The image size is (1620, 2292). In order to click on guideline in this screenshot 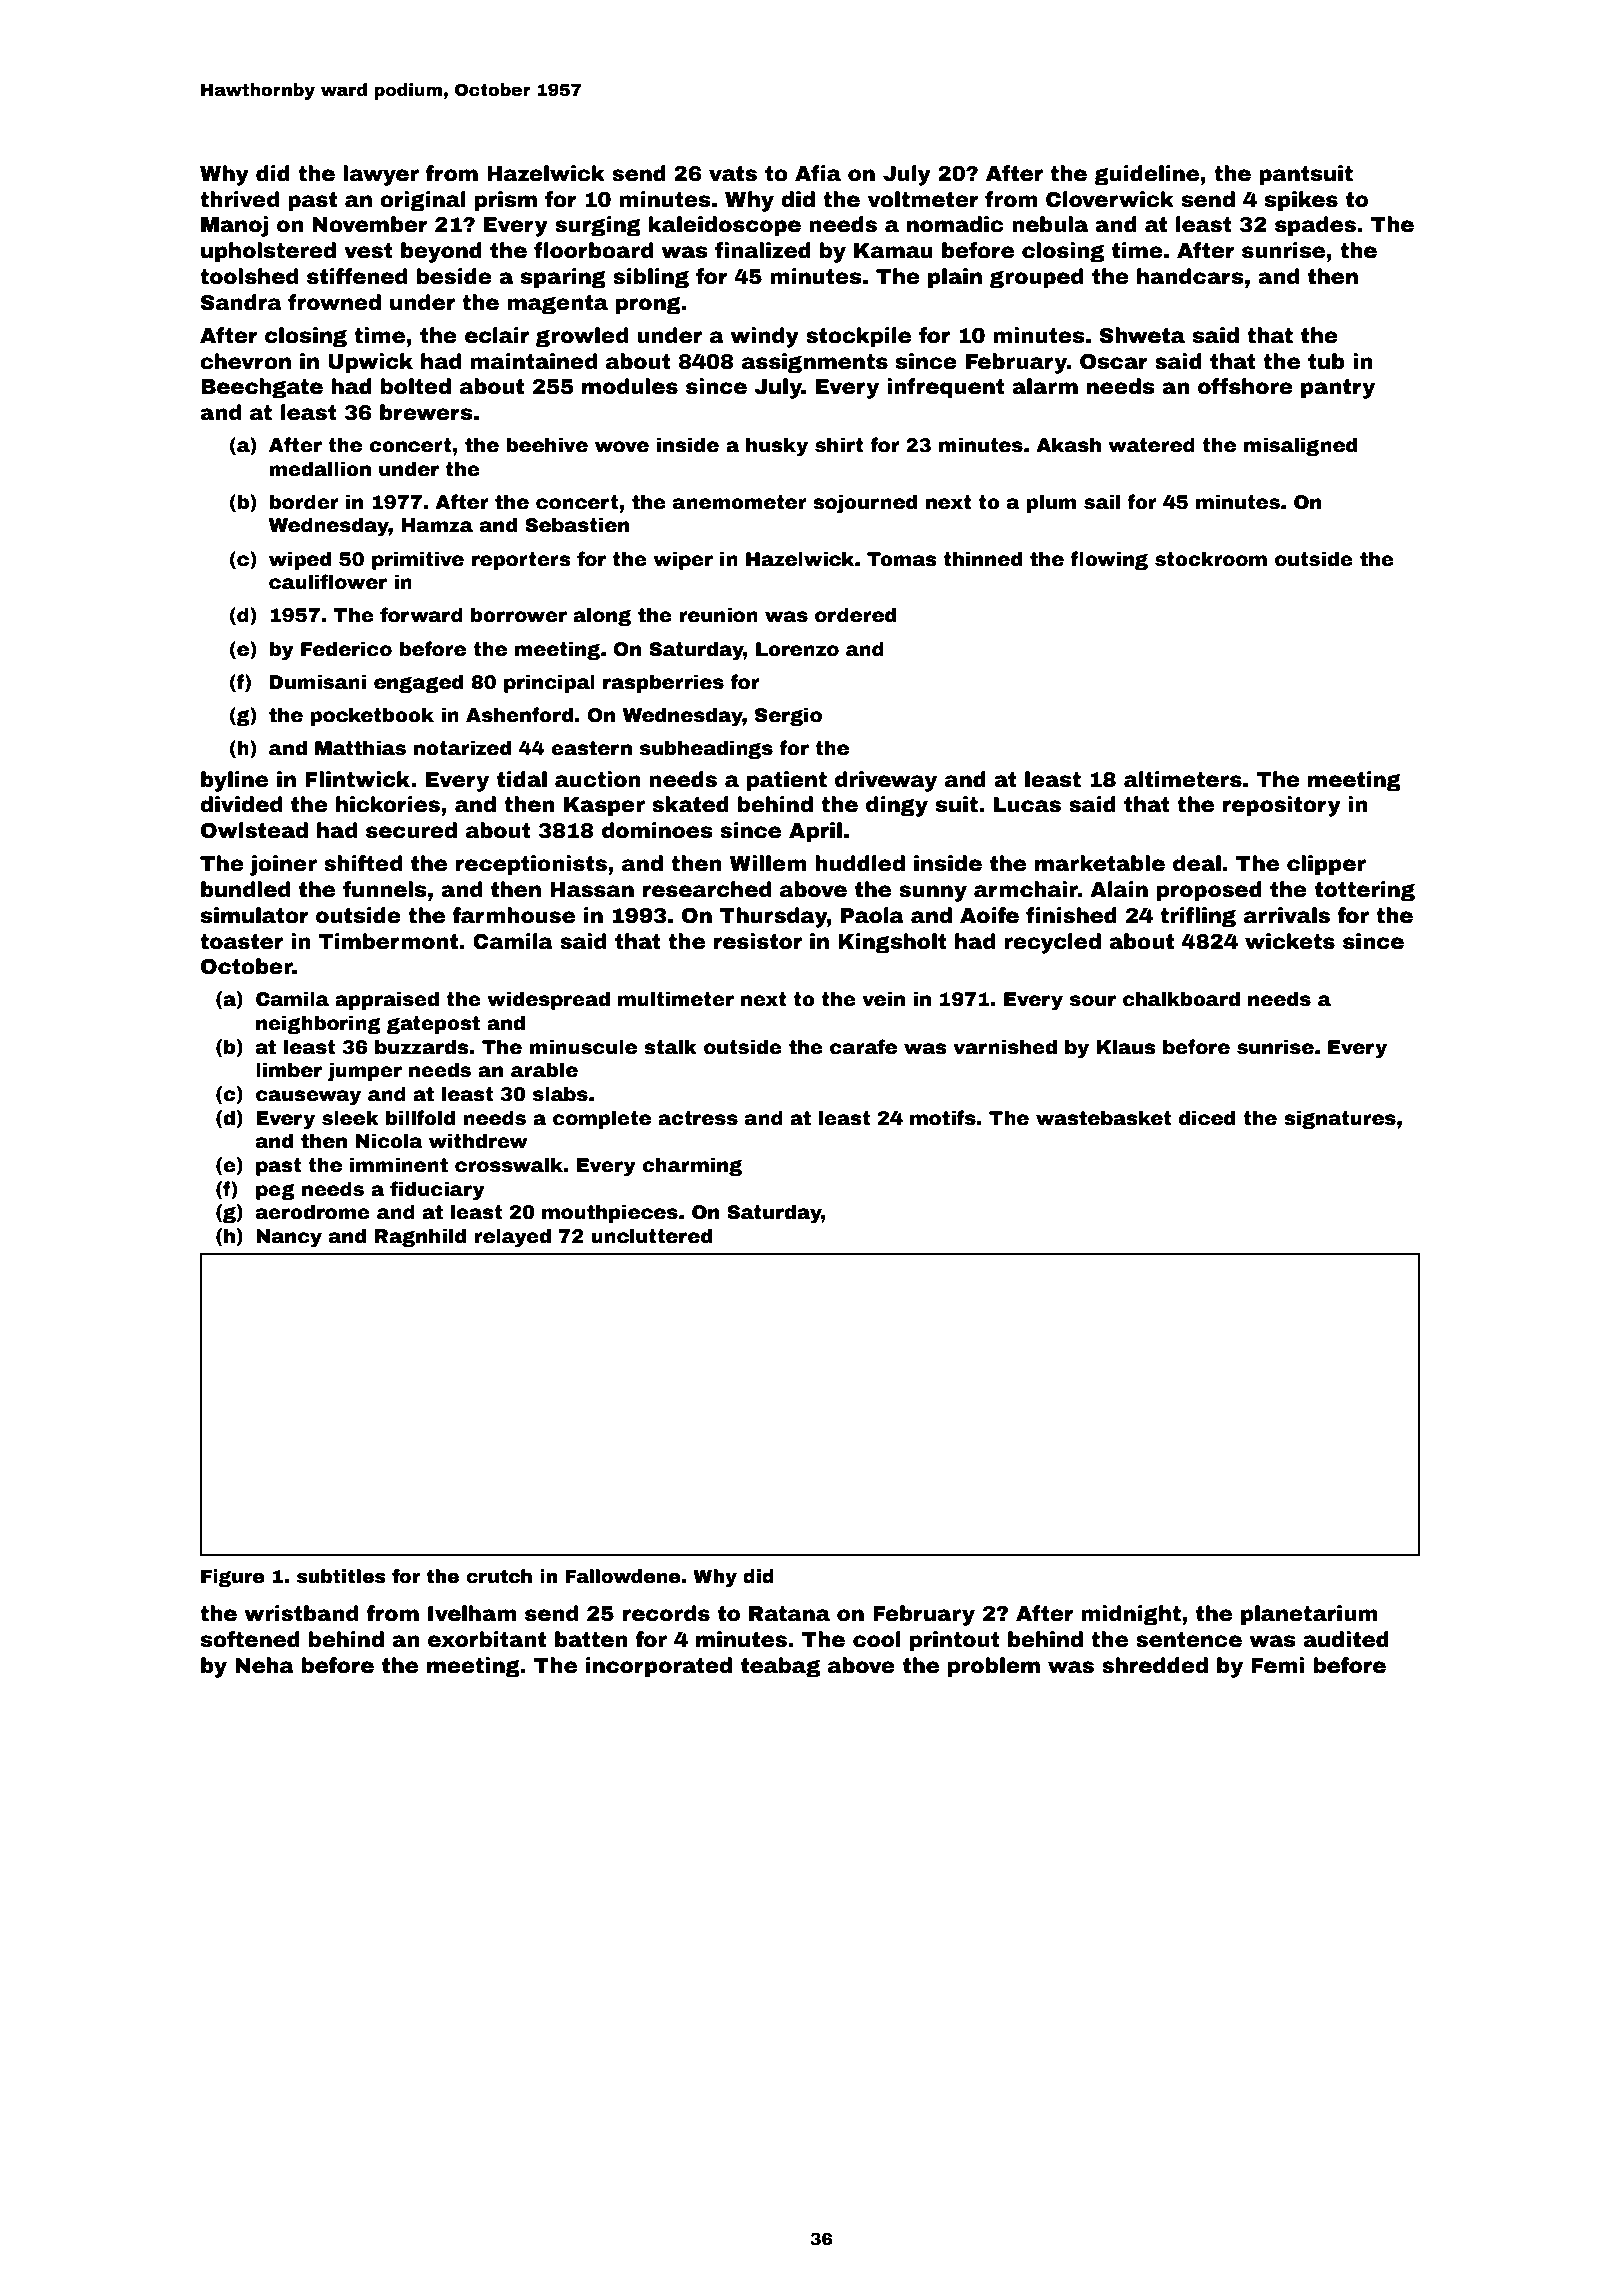, I will do `click(1146, 175)`.
